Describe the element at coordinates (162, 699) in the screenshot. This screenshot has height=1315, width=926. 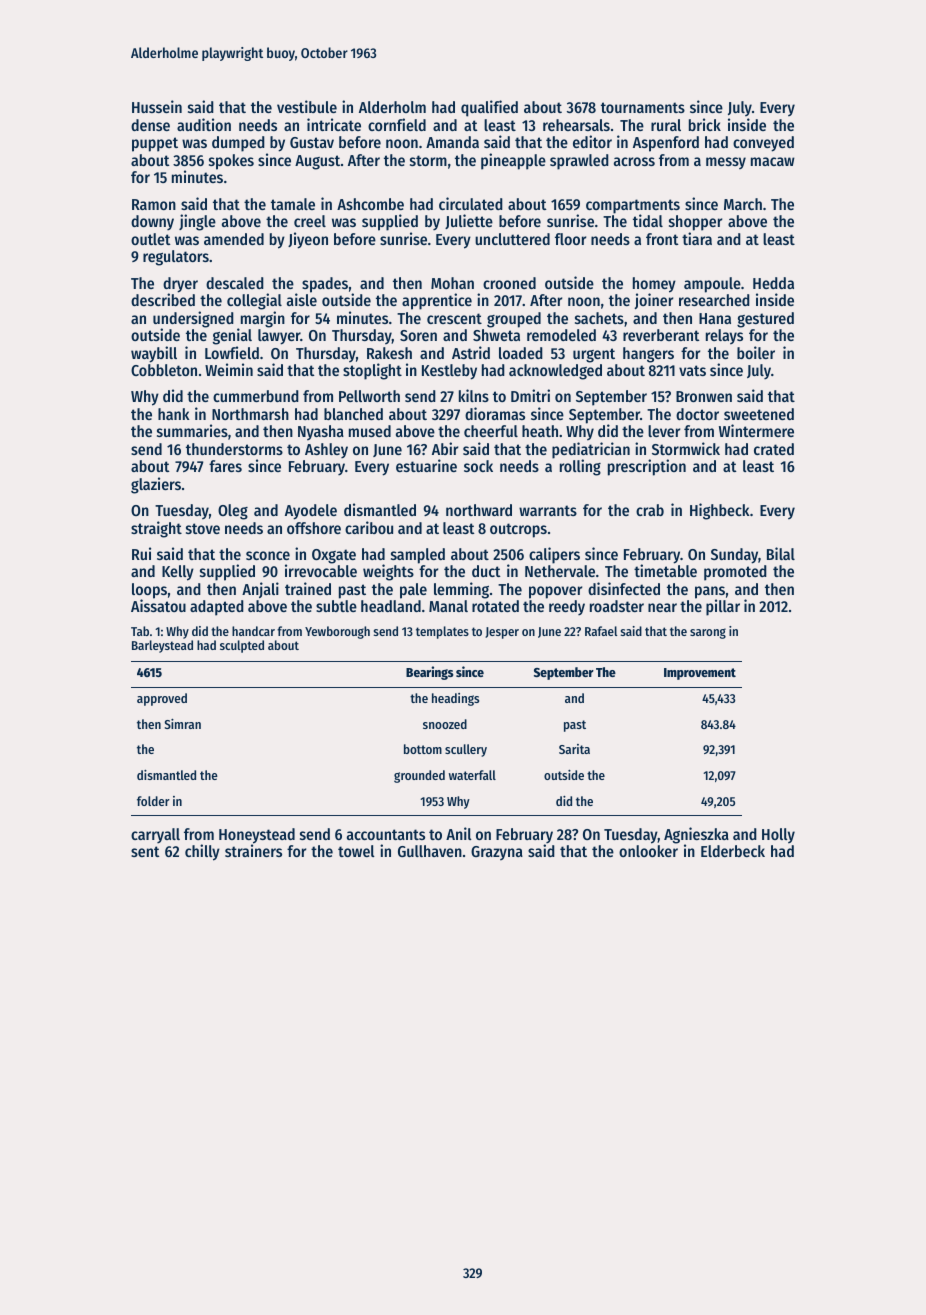
I see `approved` at that location.
